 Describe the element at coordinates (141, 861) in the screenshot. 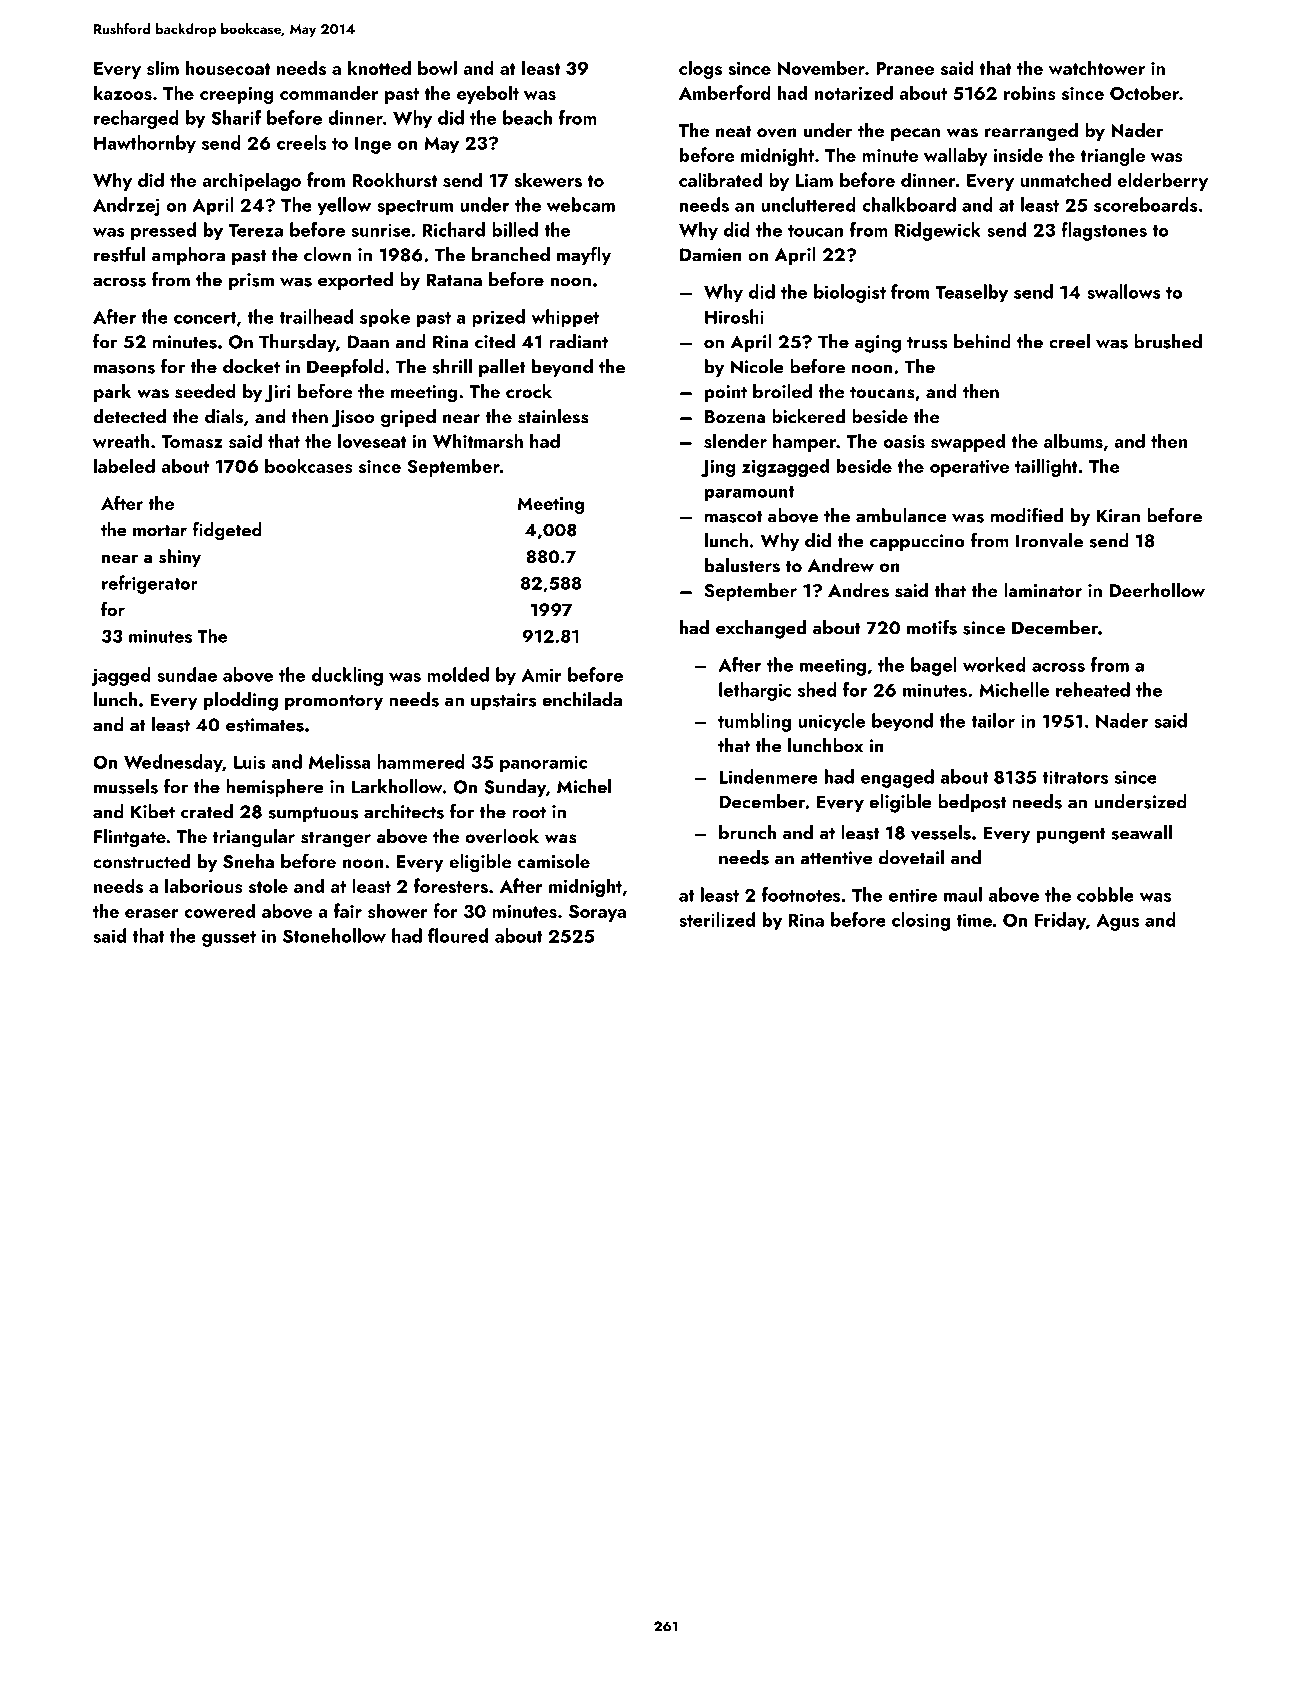

I see `constructed` at that location.
